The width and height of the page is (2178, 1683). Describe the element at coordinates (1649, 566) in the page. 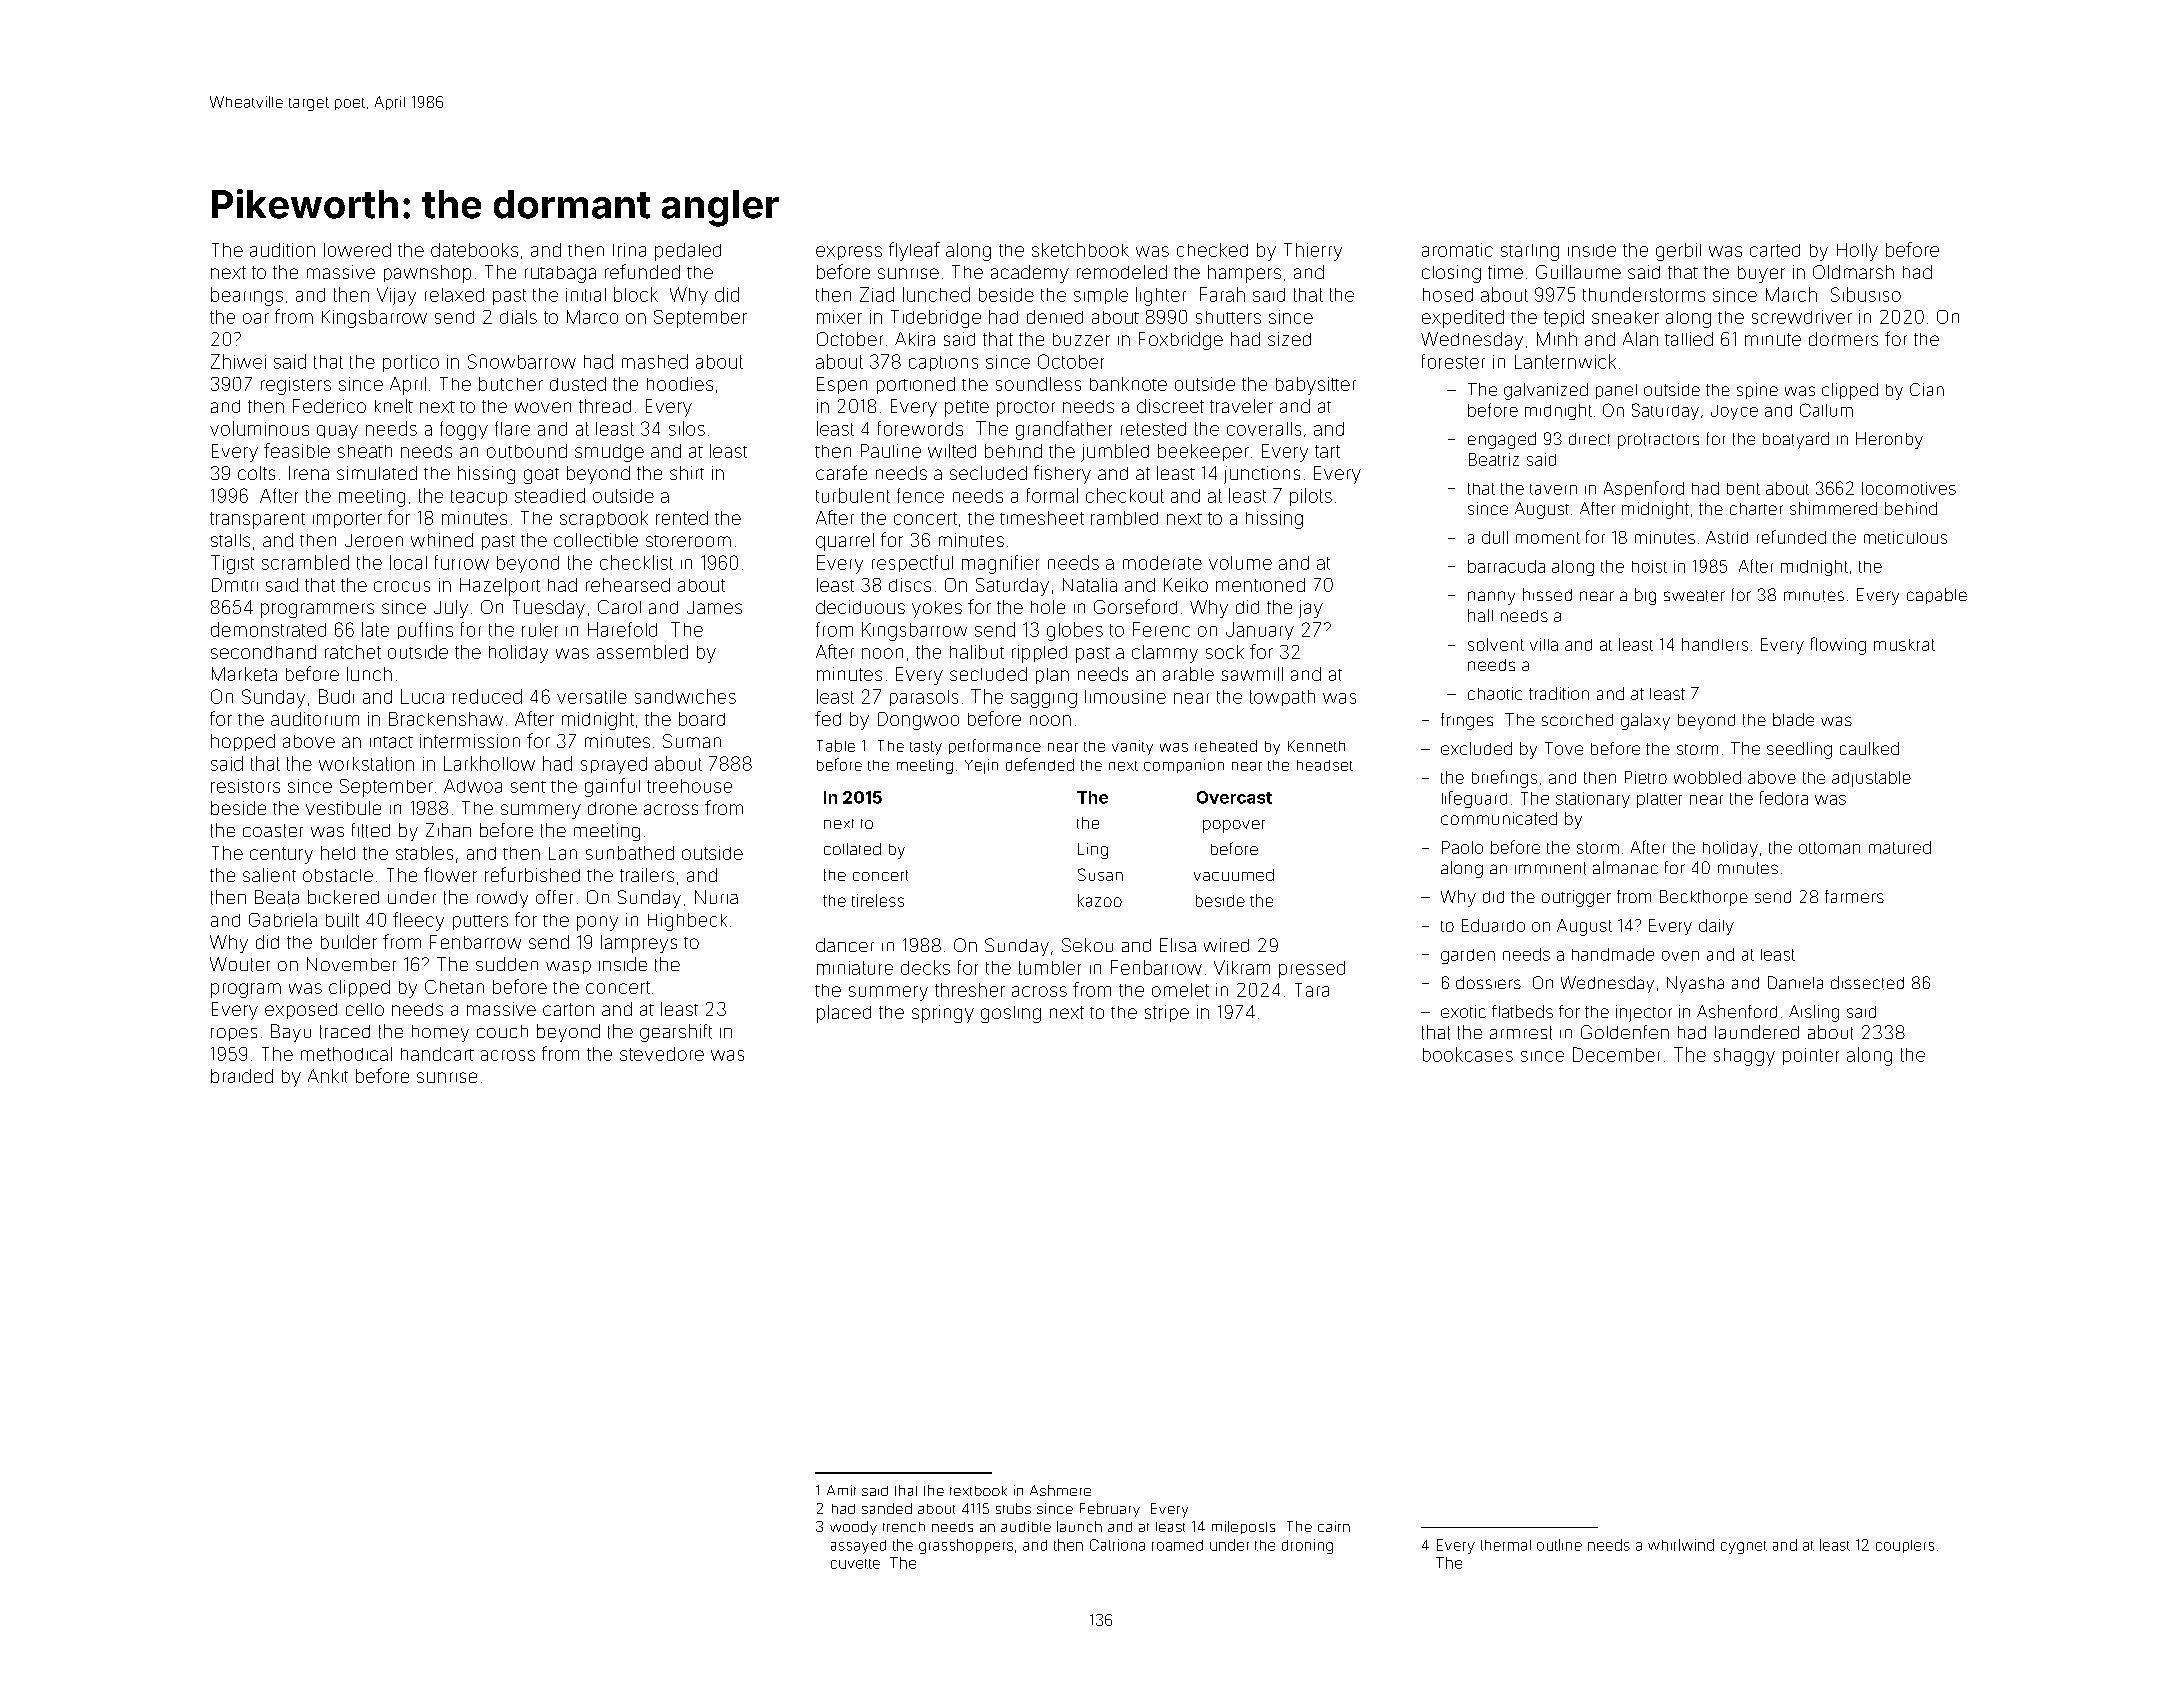

I see `hoist` at that location.
